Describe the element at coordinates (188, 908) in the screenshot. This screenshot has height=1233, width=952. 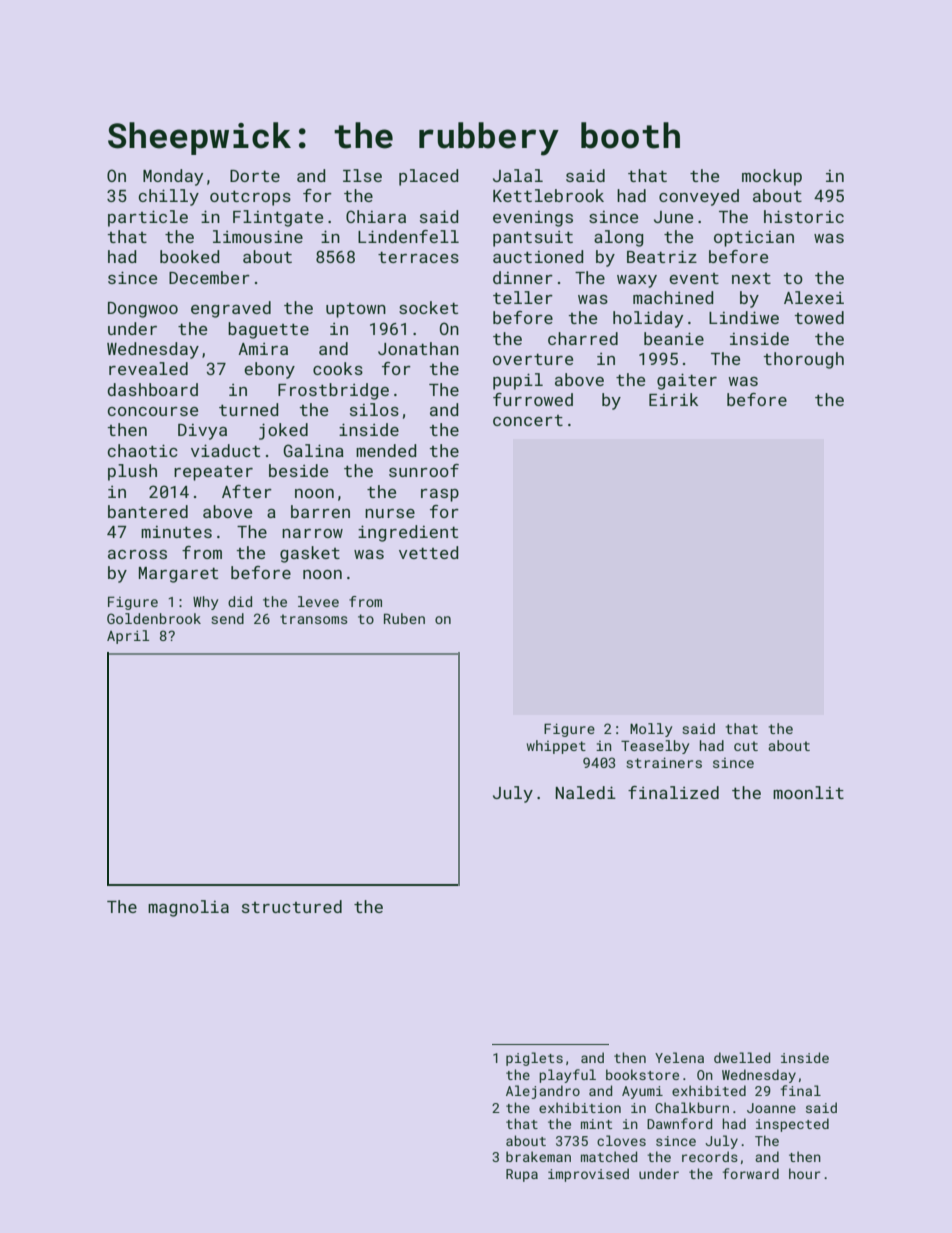
I see `magnolia` at that location.
